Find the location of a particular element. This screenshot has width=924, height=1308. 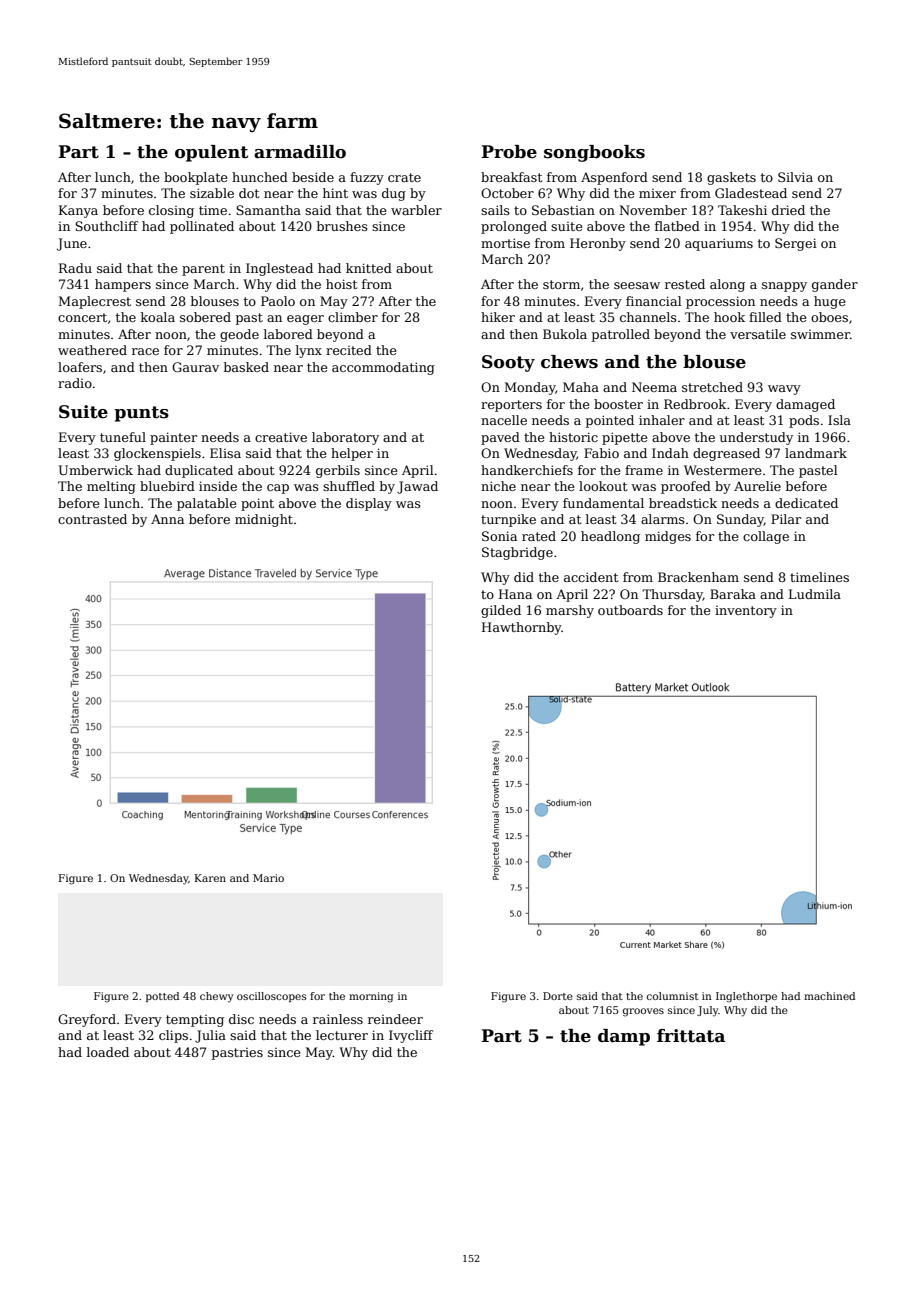

columnist is located at coordinates (673, 996).
